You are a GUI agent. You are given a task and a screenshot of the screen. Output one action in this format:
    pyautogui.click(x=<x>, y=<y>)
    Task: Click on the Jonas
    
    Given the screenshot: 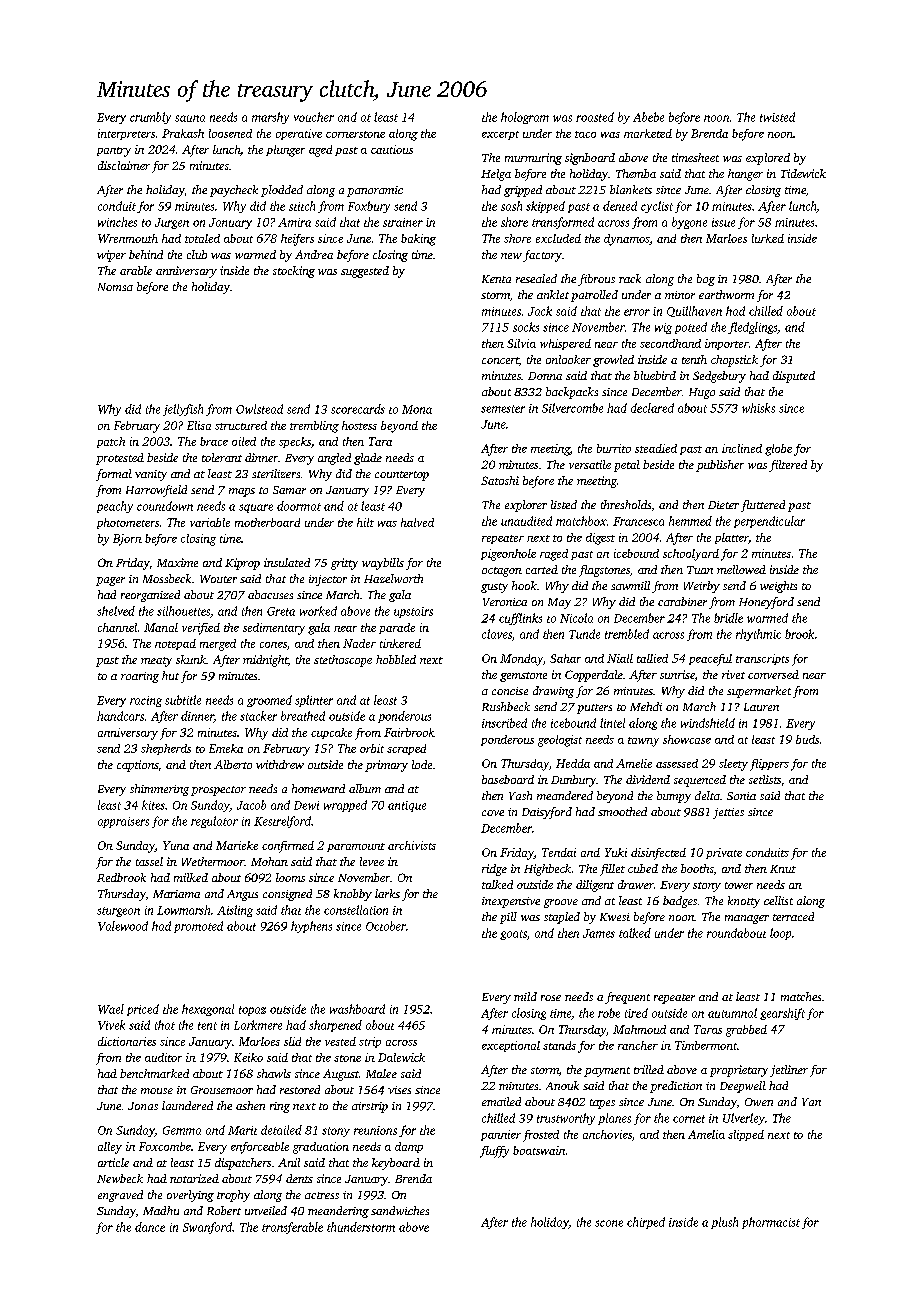 What is the action you would take?
    pyautogui.click(x=143, y=1106)
